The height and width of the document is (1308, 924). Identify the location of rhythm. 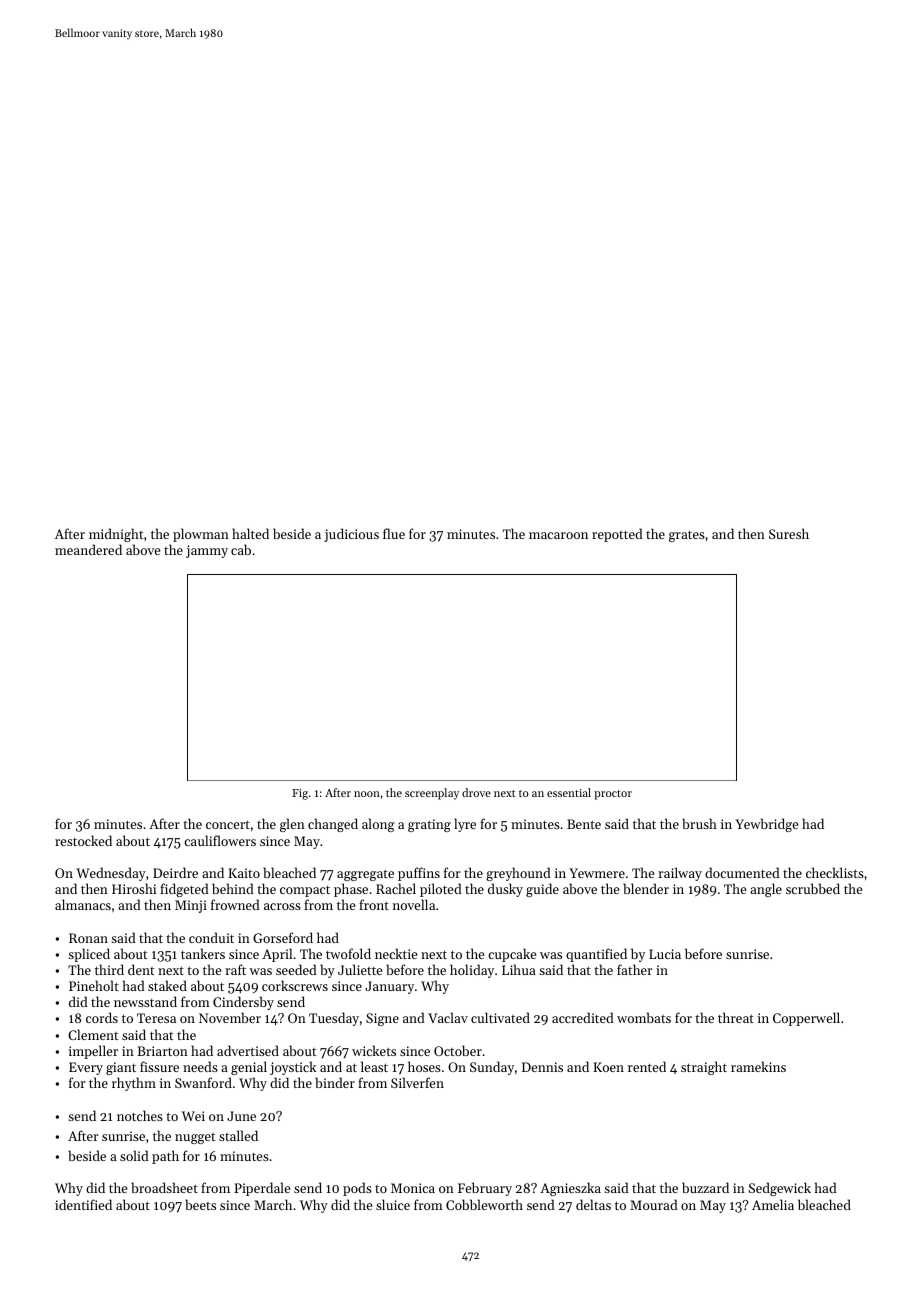
(134, 1084).
